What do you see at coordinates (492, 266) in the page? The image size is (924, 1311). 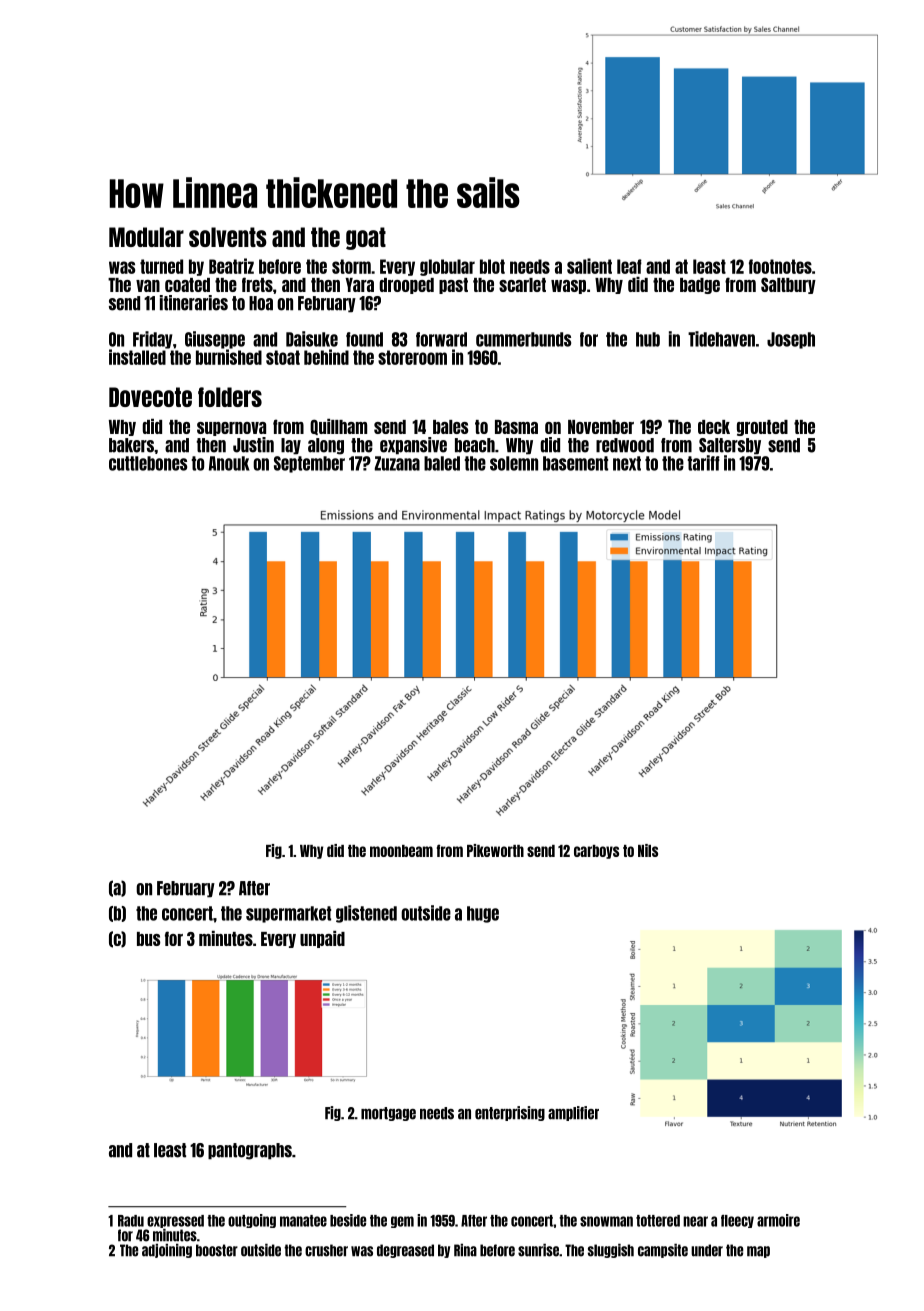 I see `blot` at bounding box center [492, 266].
